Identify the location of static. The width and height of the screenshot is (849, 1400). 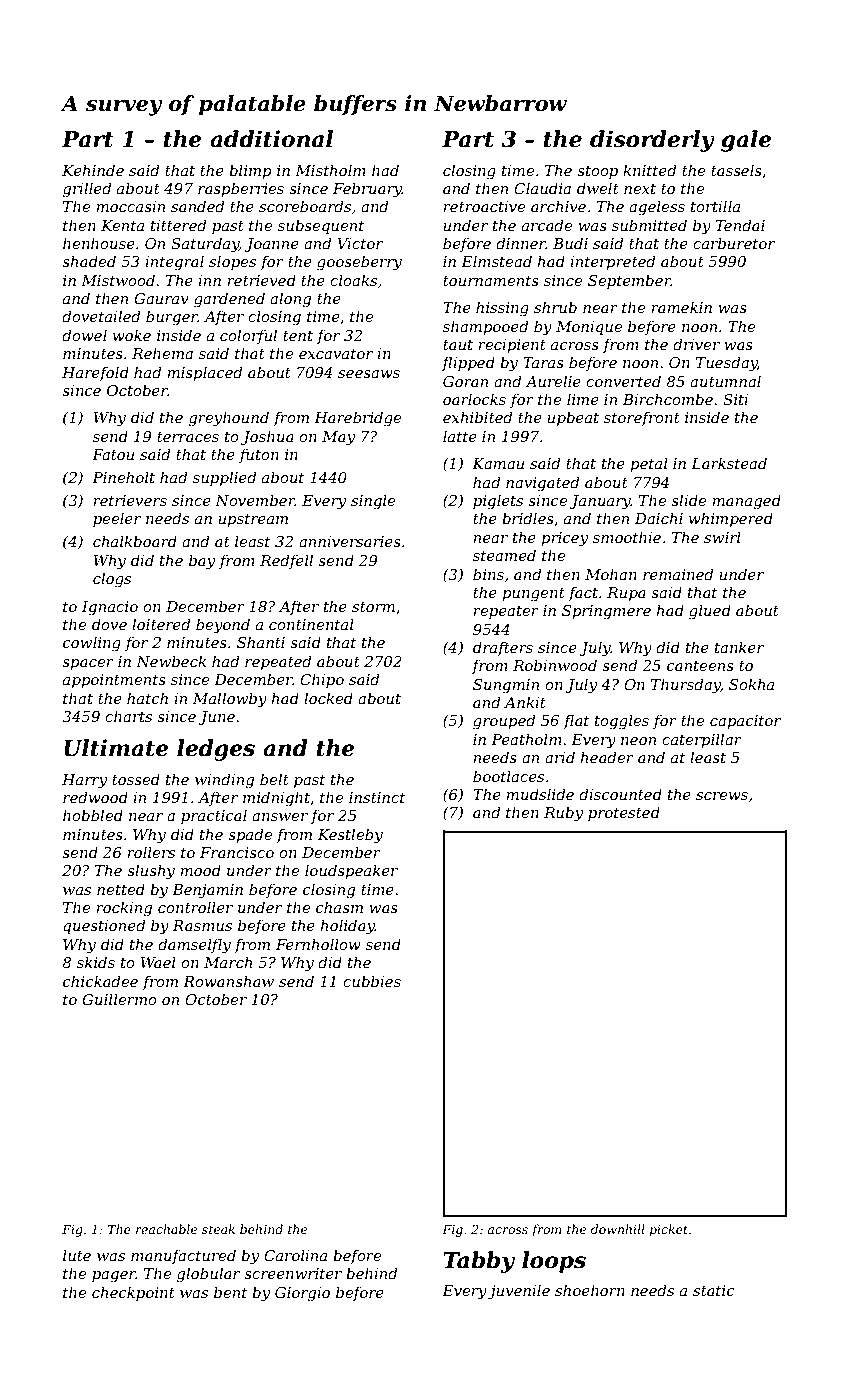
(714, 1290).
